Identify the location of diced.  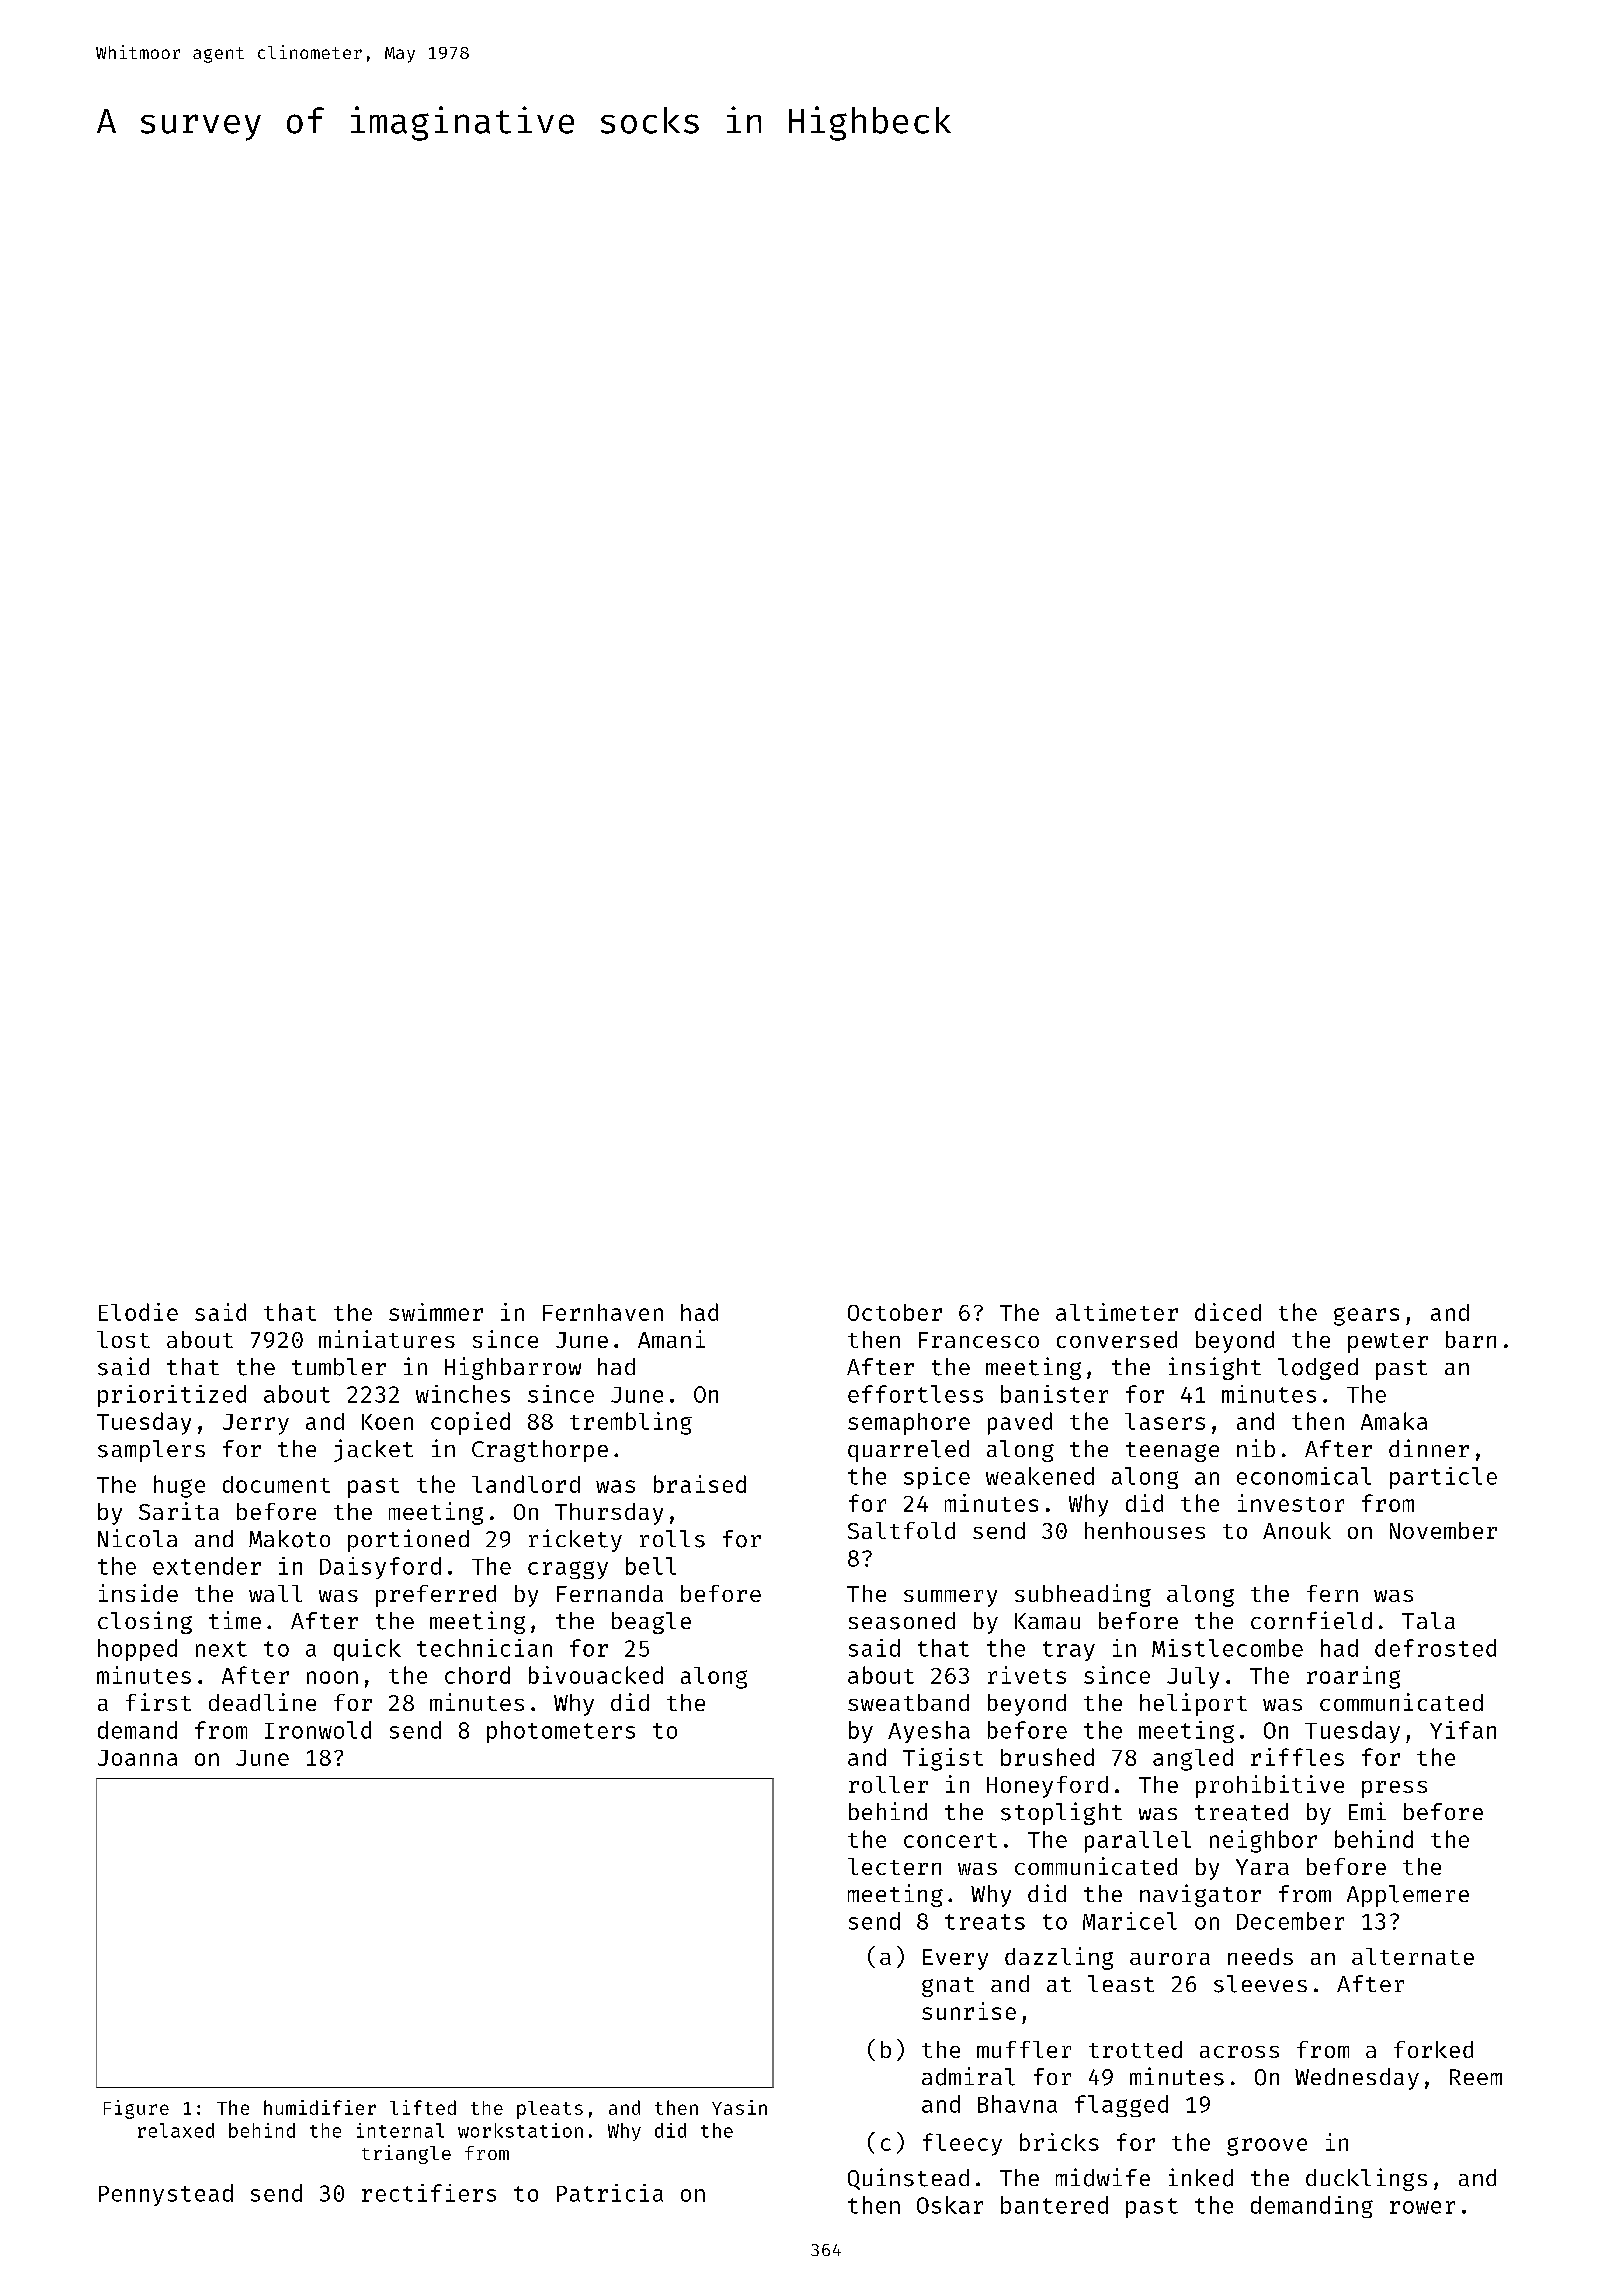
(1228, 1312).
